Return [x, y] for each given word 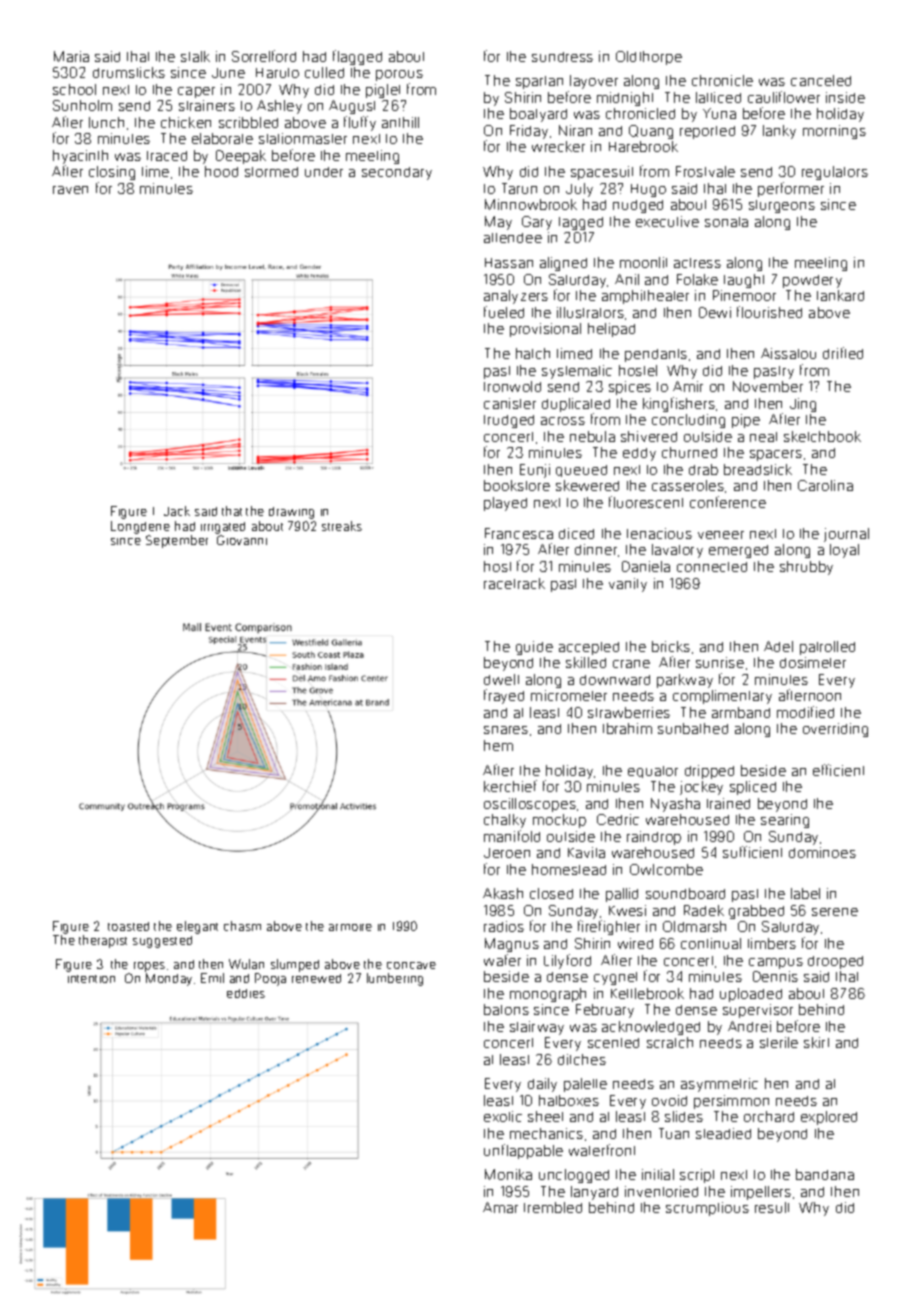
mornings [834, 132]
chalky [505, 821]
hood [221, 171]
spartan [539, 82]
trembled [553, 1207]
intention [91, 979]
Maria [71, 56]
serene [835, 912]
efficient [838, 770]
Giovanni [242, 540]
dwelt [501, 679]
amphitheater [645, 297]
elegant [197, 927]
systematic [577, 372]
